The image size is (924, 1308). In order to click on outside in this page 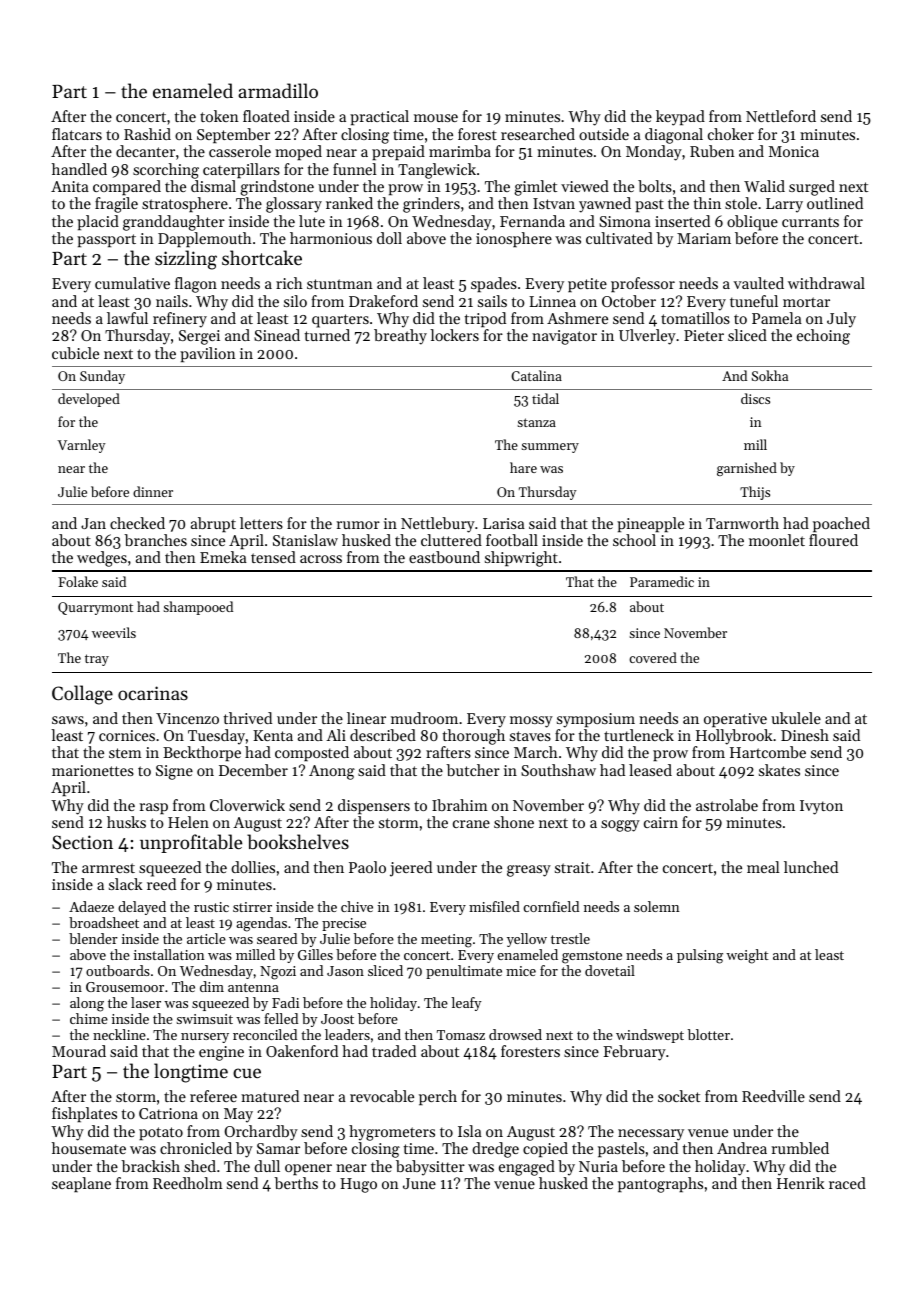, I will do `click(604, 134)`.
